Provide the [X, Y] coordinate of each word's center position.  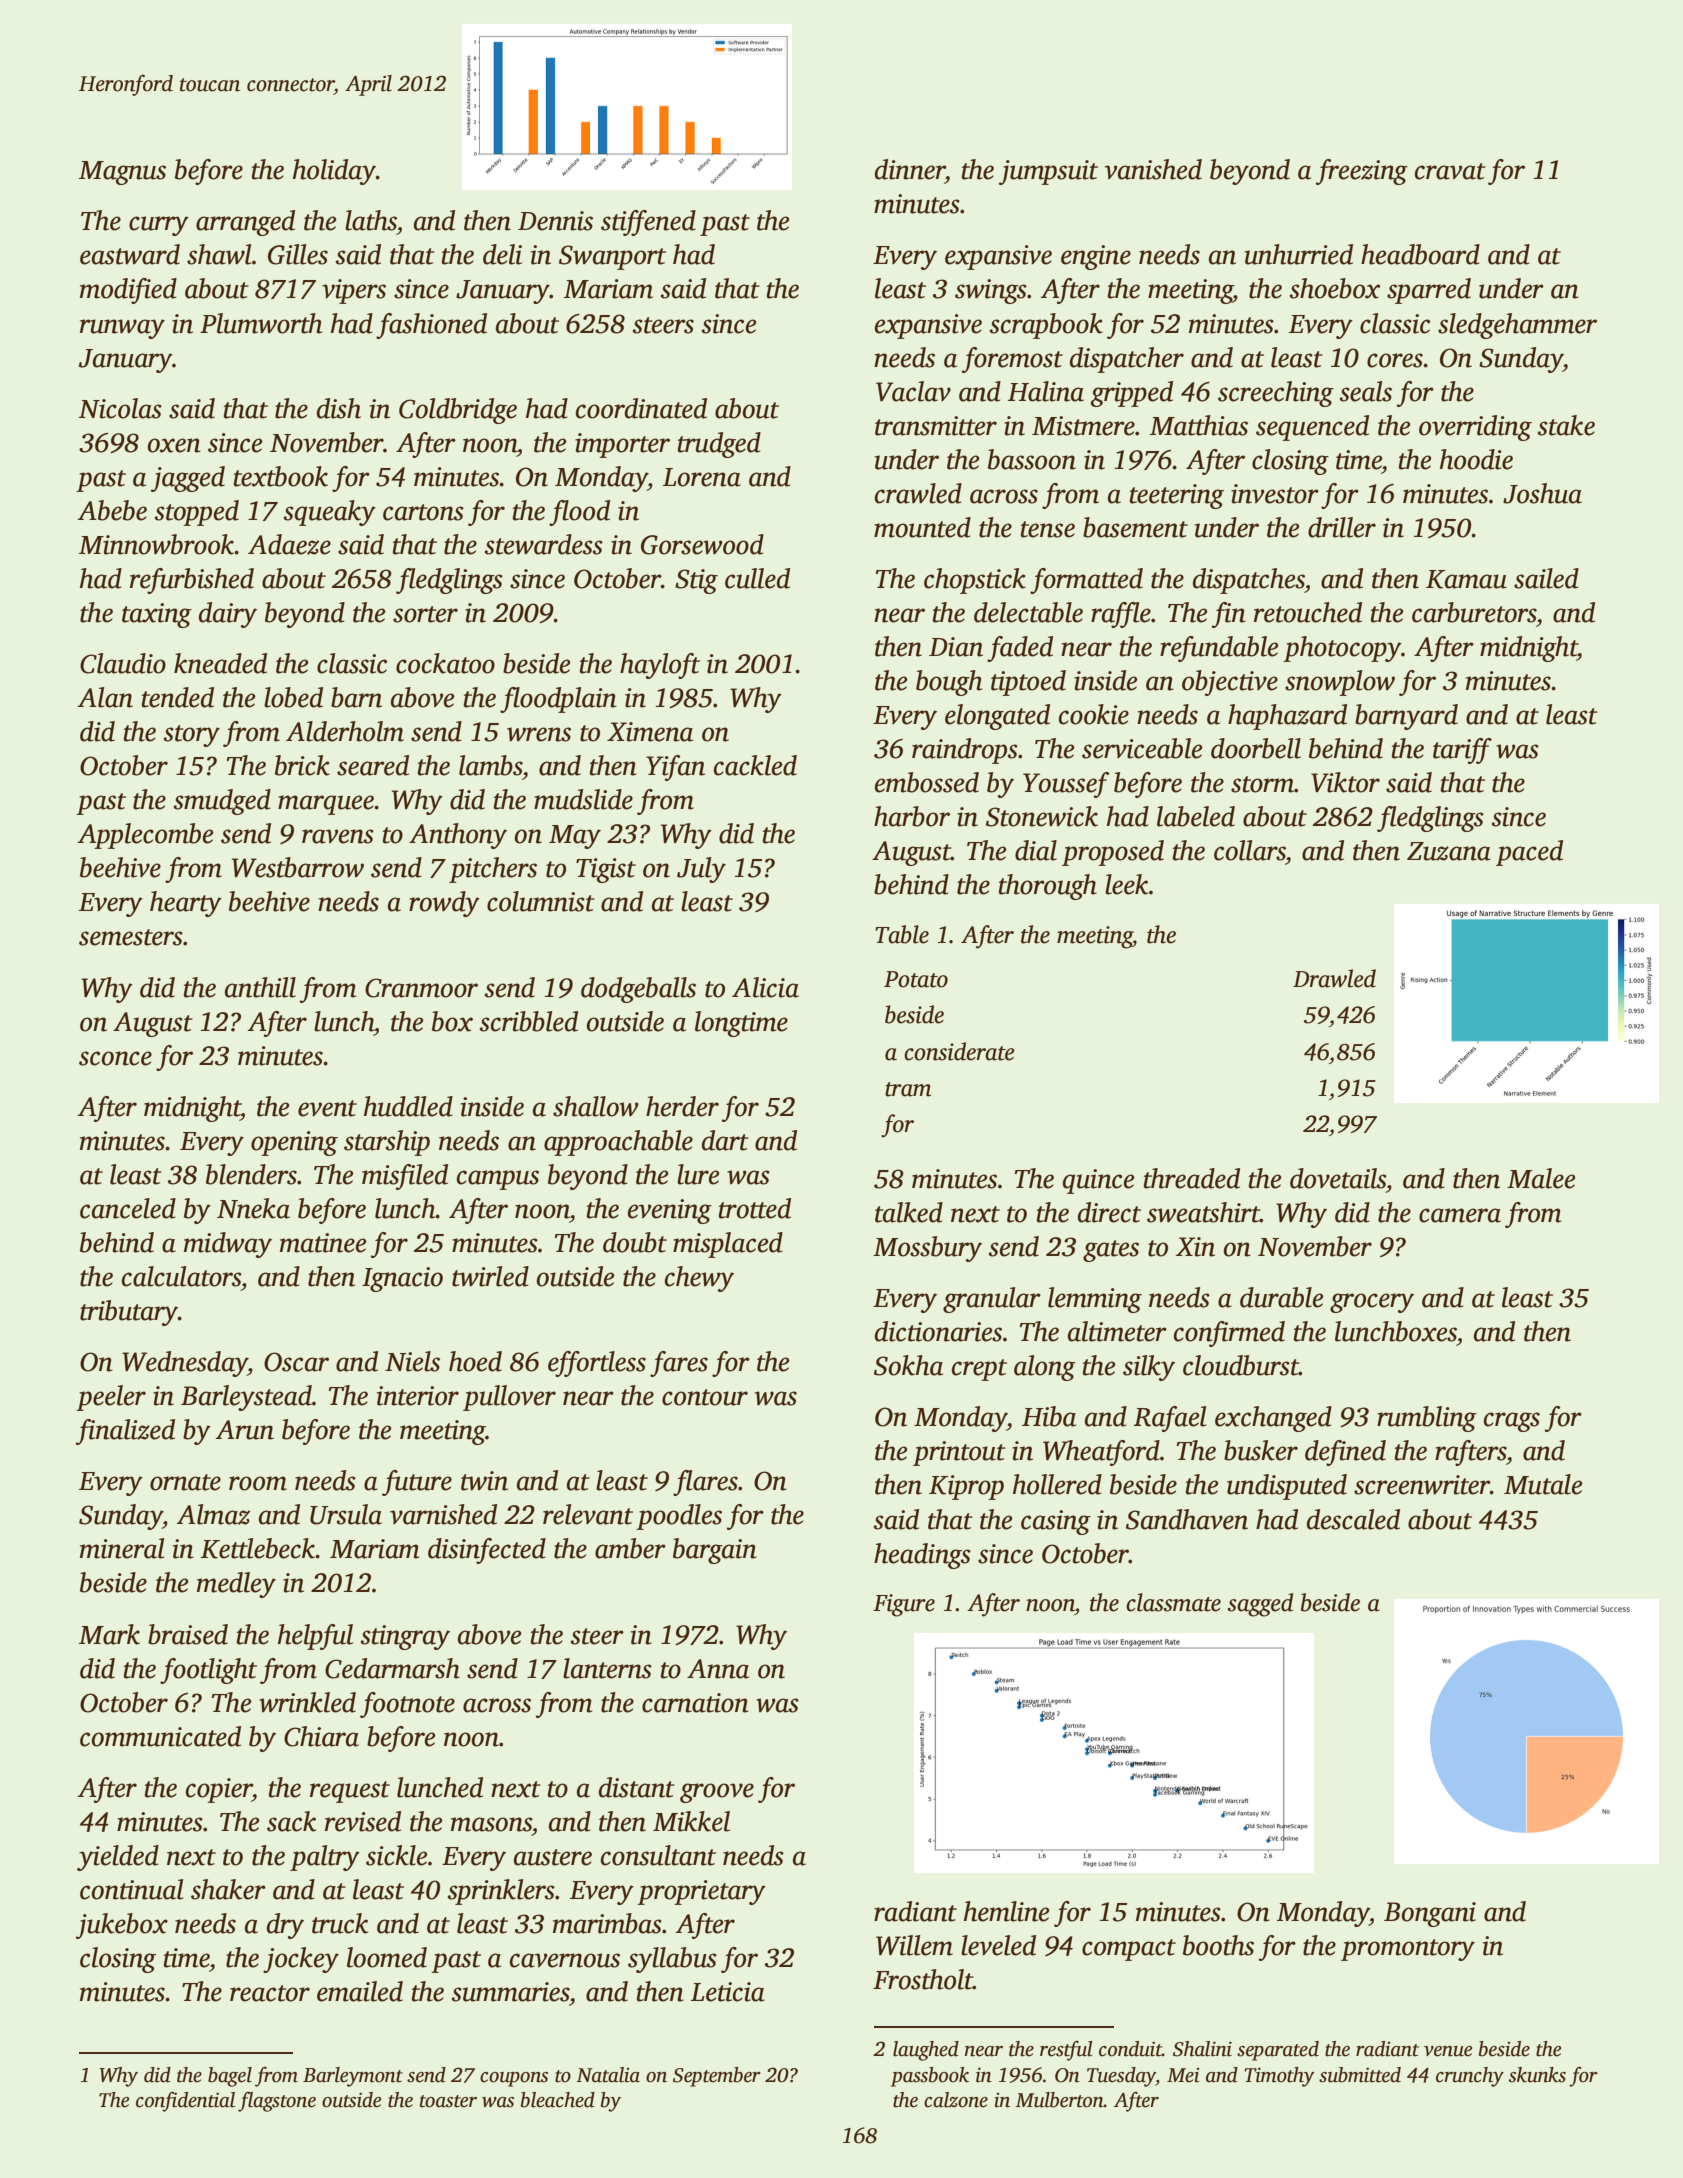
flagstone [277, 2102]
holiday [334, 172]
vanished [1153, 169]
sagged [1260, 1605]
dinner [910, 169]
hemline [1007, 1911]
